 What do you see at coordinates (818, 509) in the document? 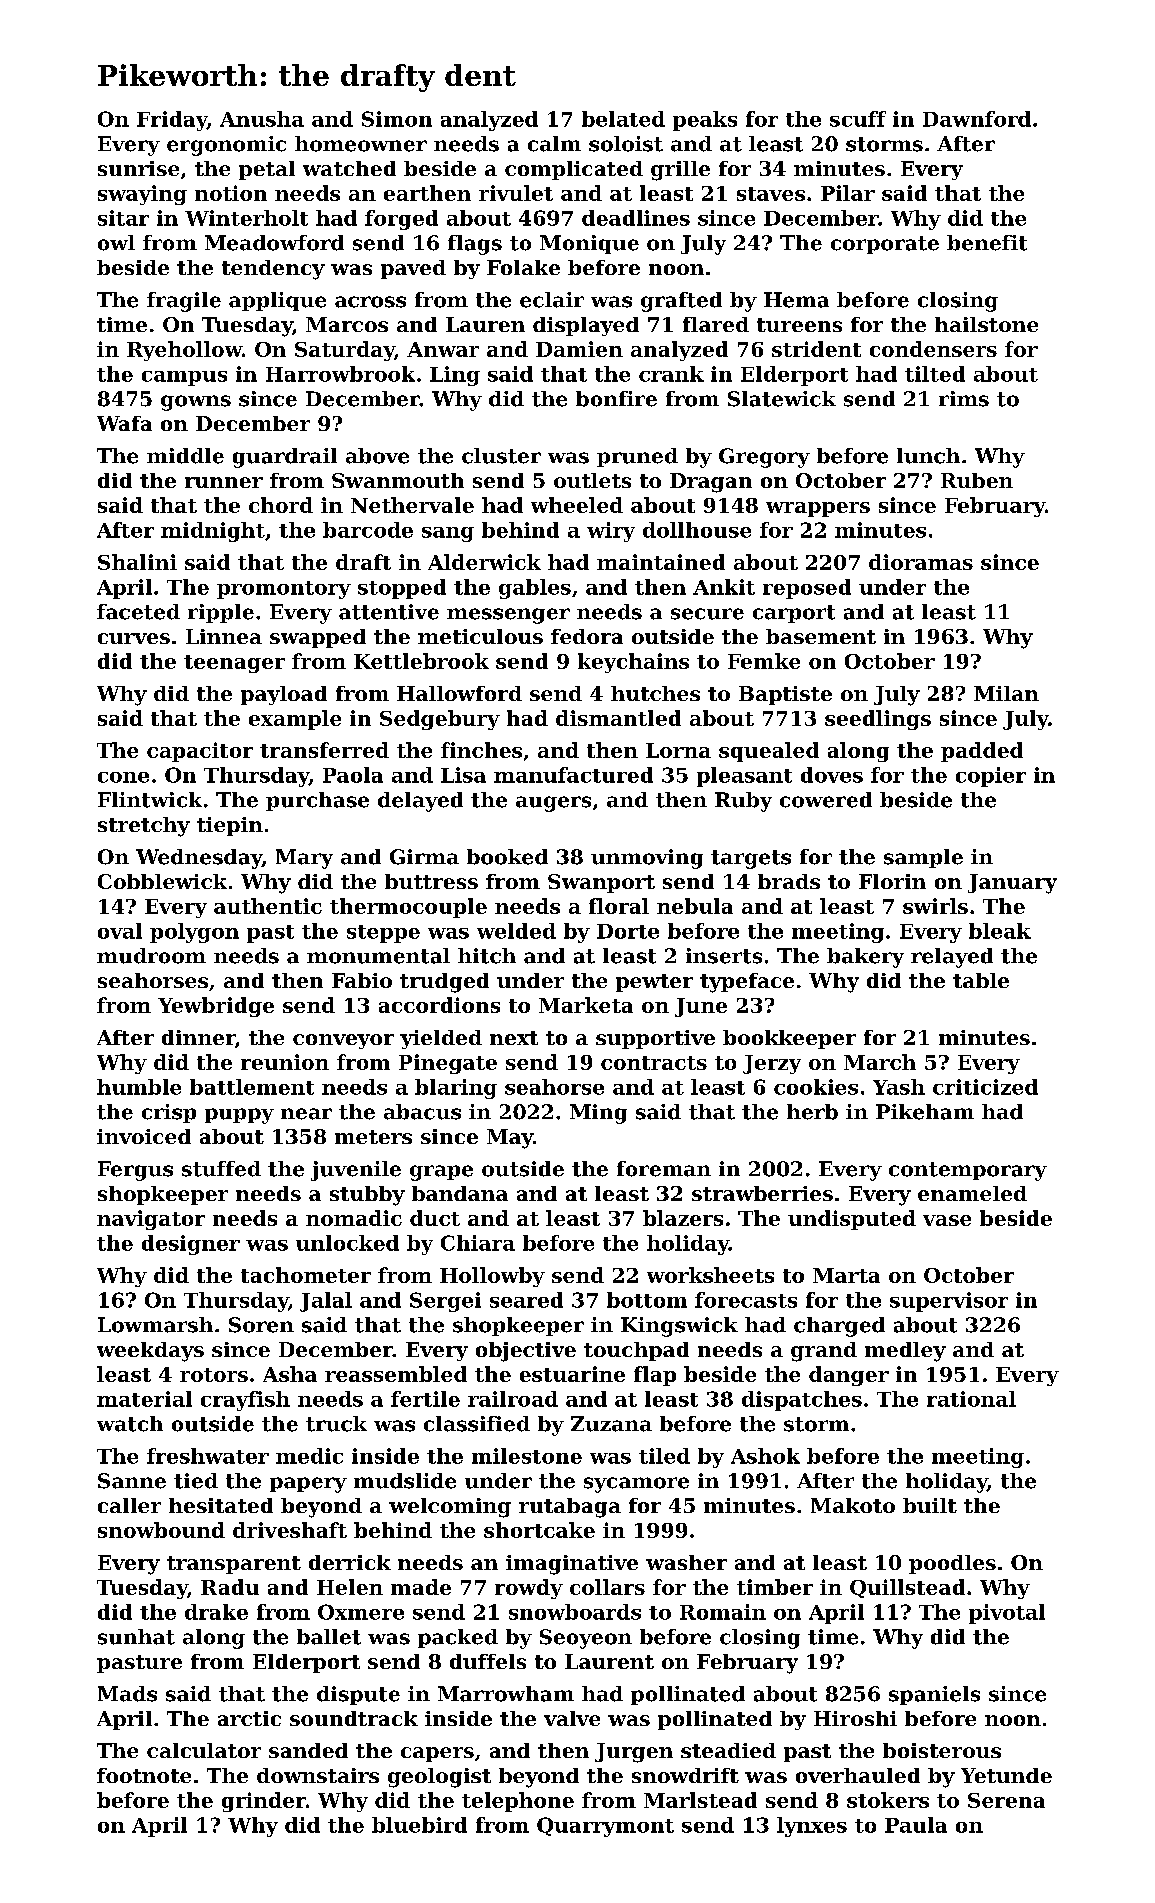
I see `wrappers` at bounding box center [818, 509].
